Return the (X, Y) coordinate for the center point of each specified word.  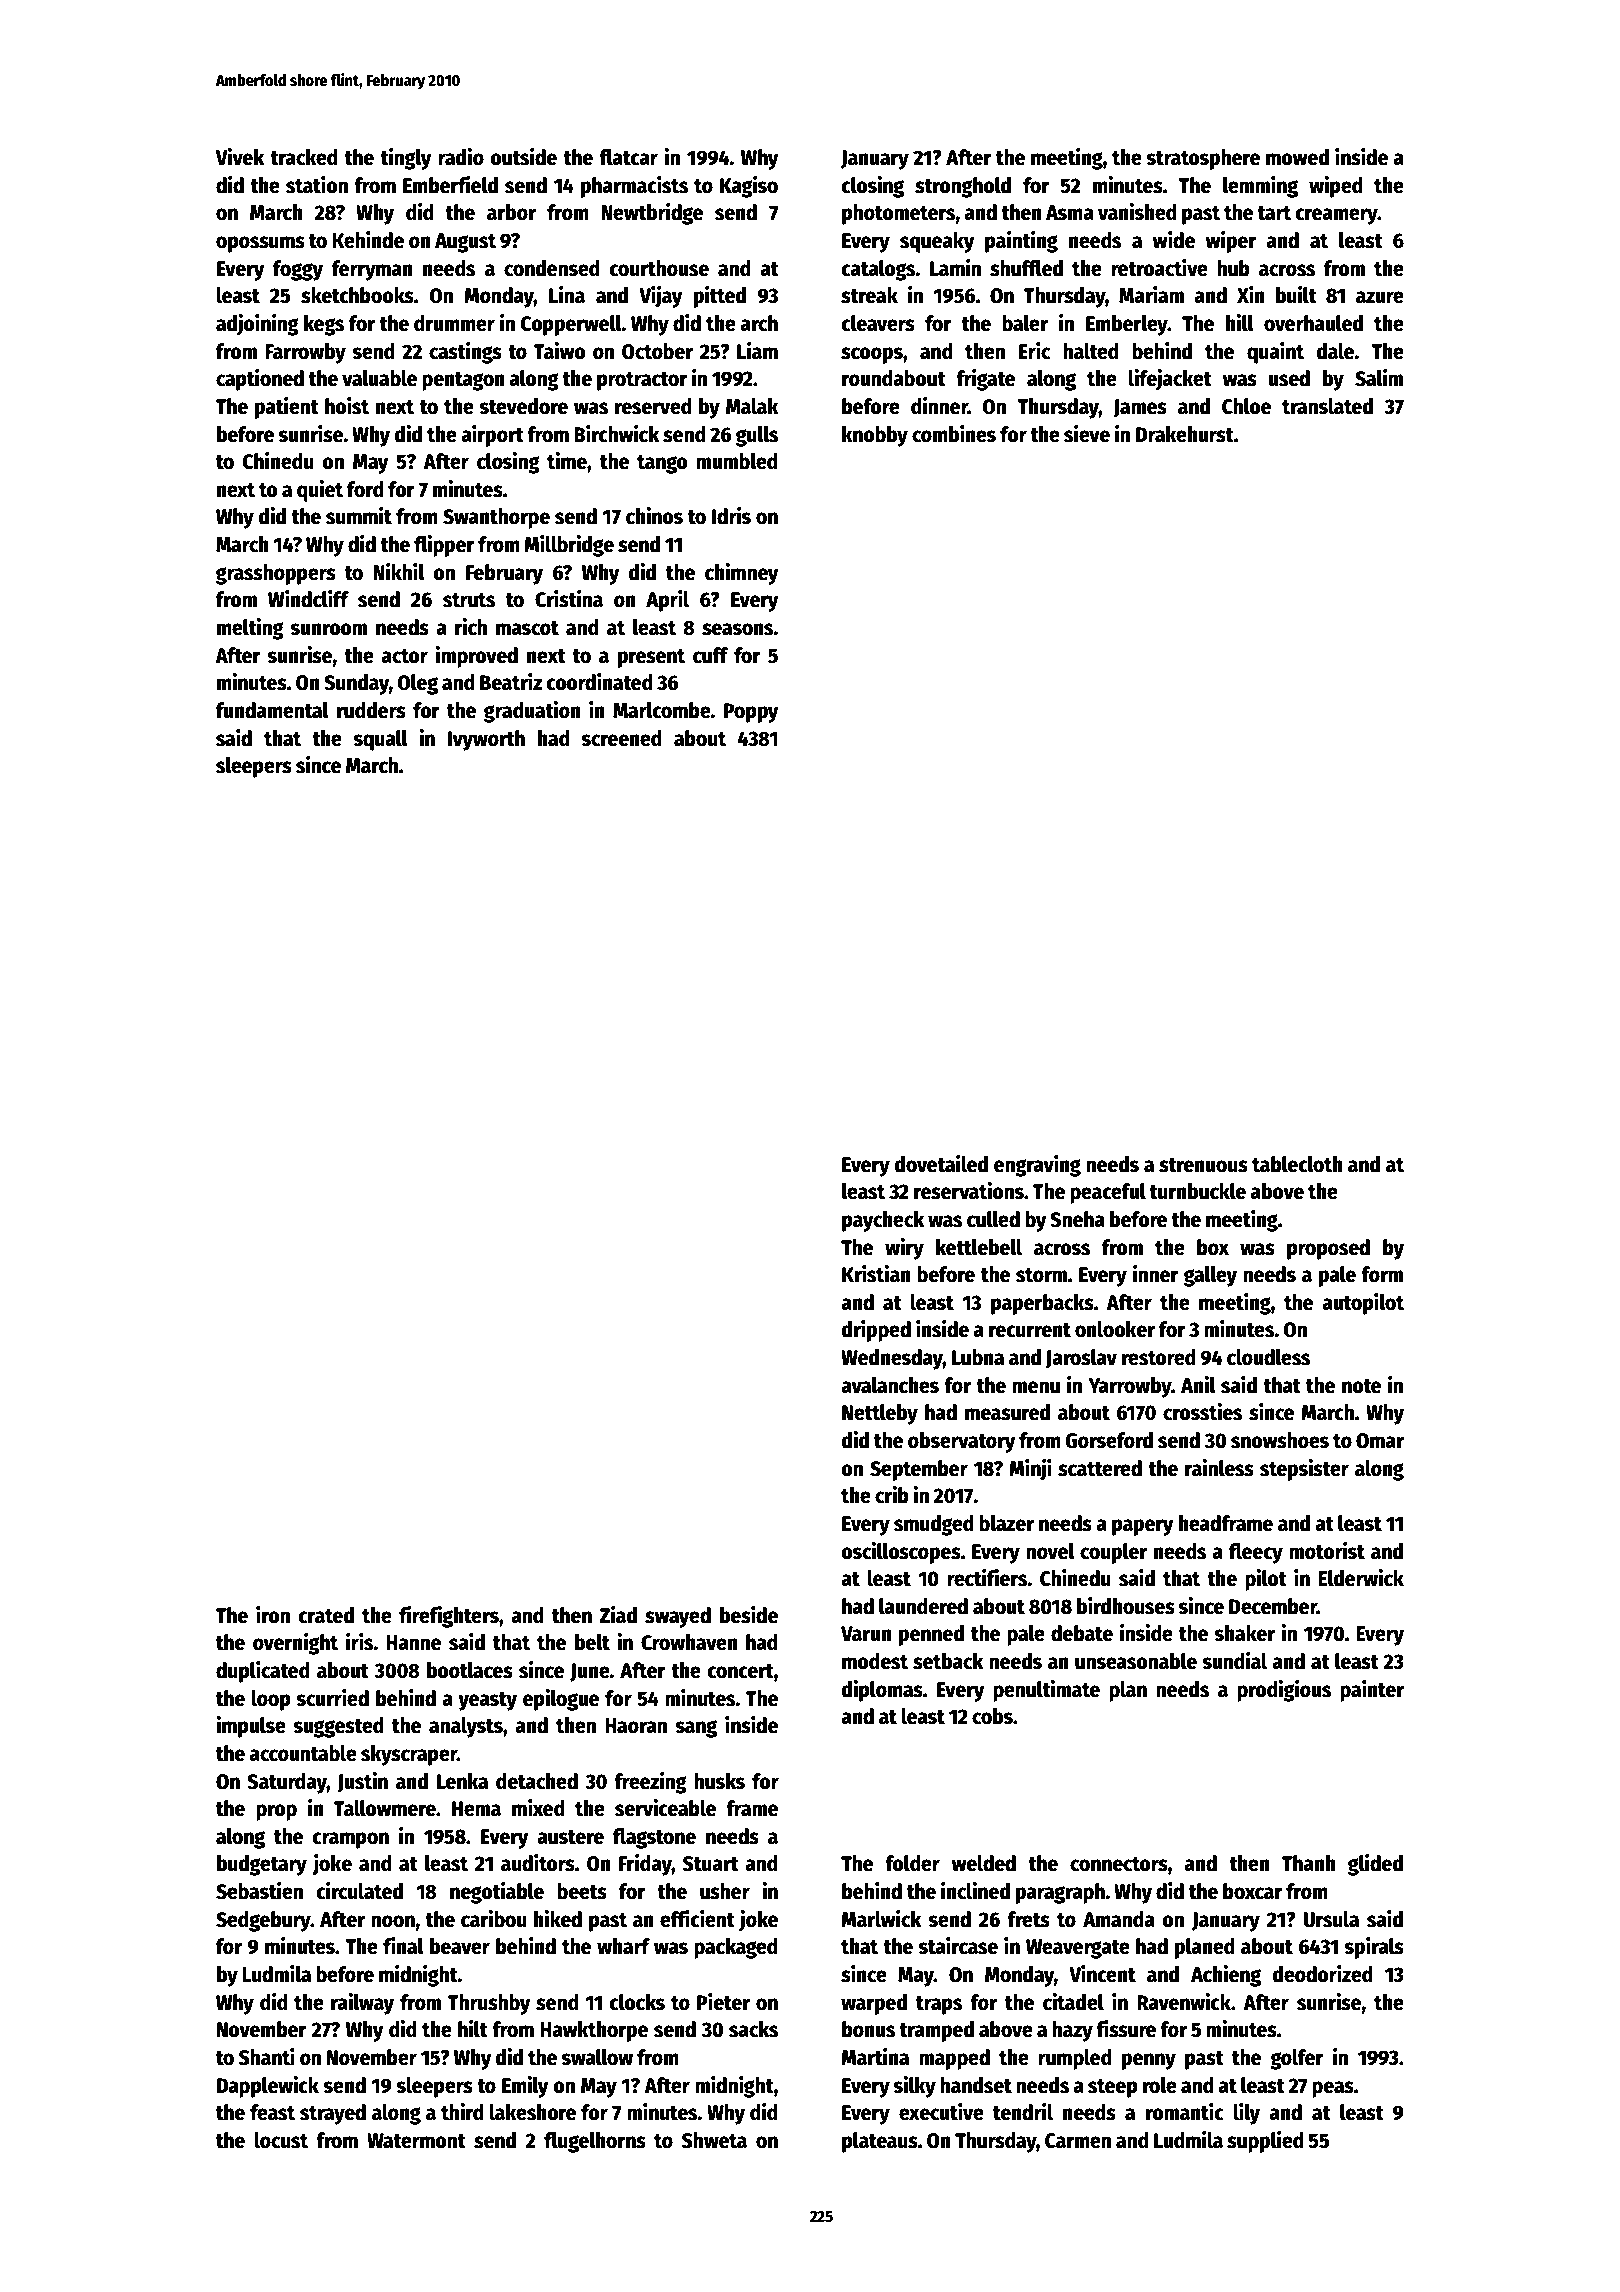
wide (1173, 240)
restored (1159, 1357)
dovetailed (941, 1164)
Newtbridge (652, 214)
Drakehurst (1185, 434)
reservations (969, 1191)
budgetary (262, 1865)
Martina (875, 2057)
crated (326, 1615)
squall (380, 740)
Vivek (240, 157)
